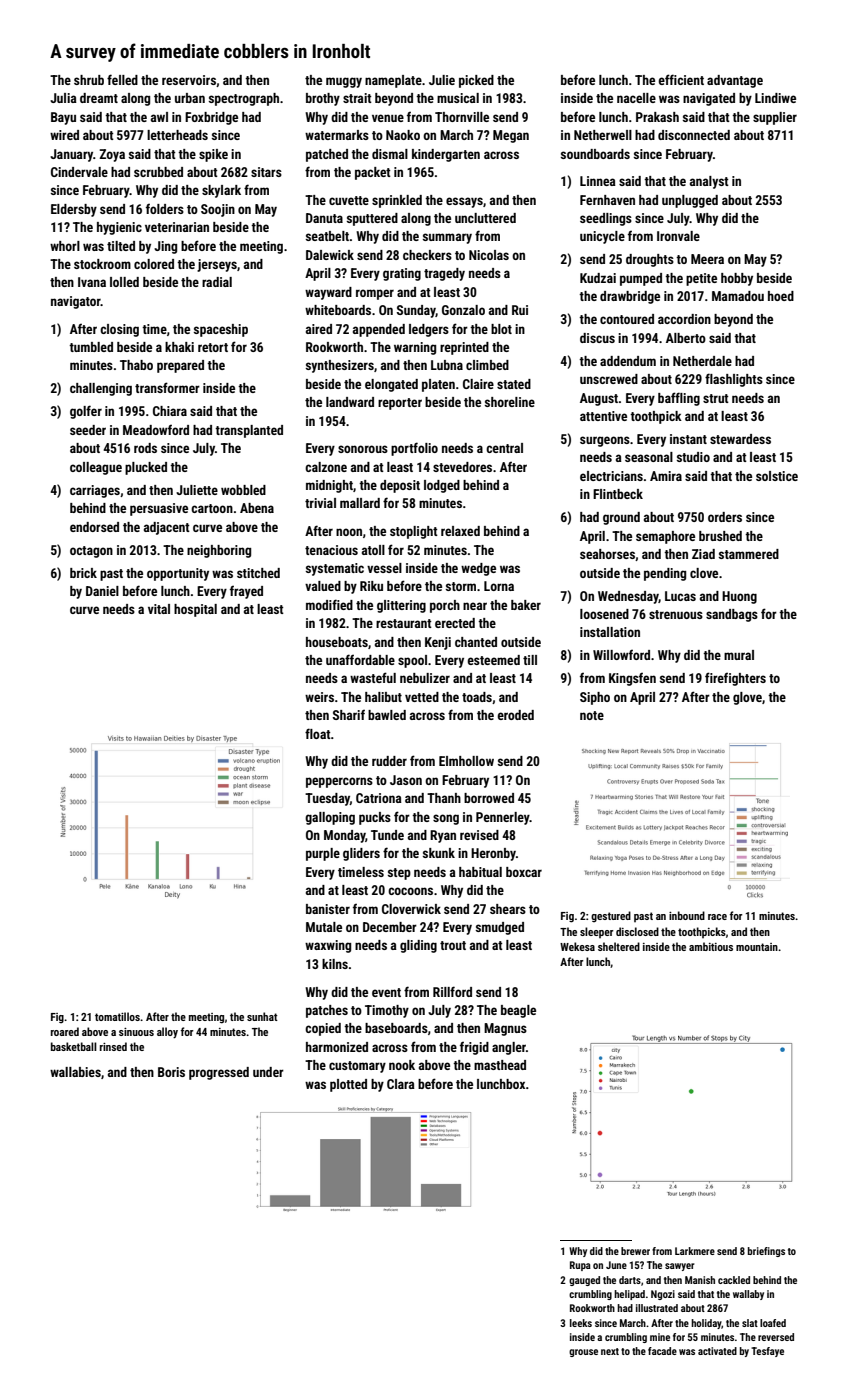 The width and height of the screenshot is (849, 1400). What do you see at coordinates (610, 1351) in the screenshot?
I see `next` at bounding box center [610, 1351].
